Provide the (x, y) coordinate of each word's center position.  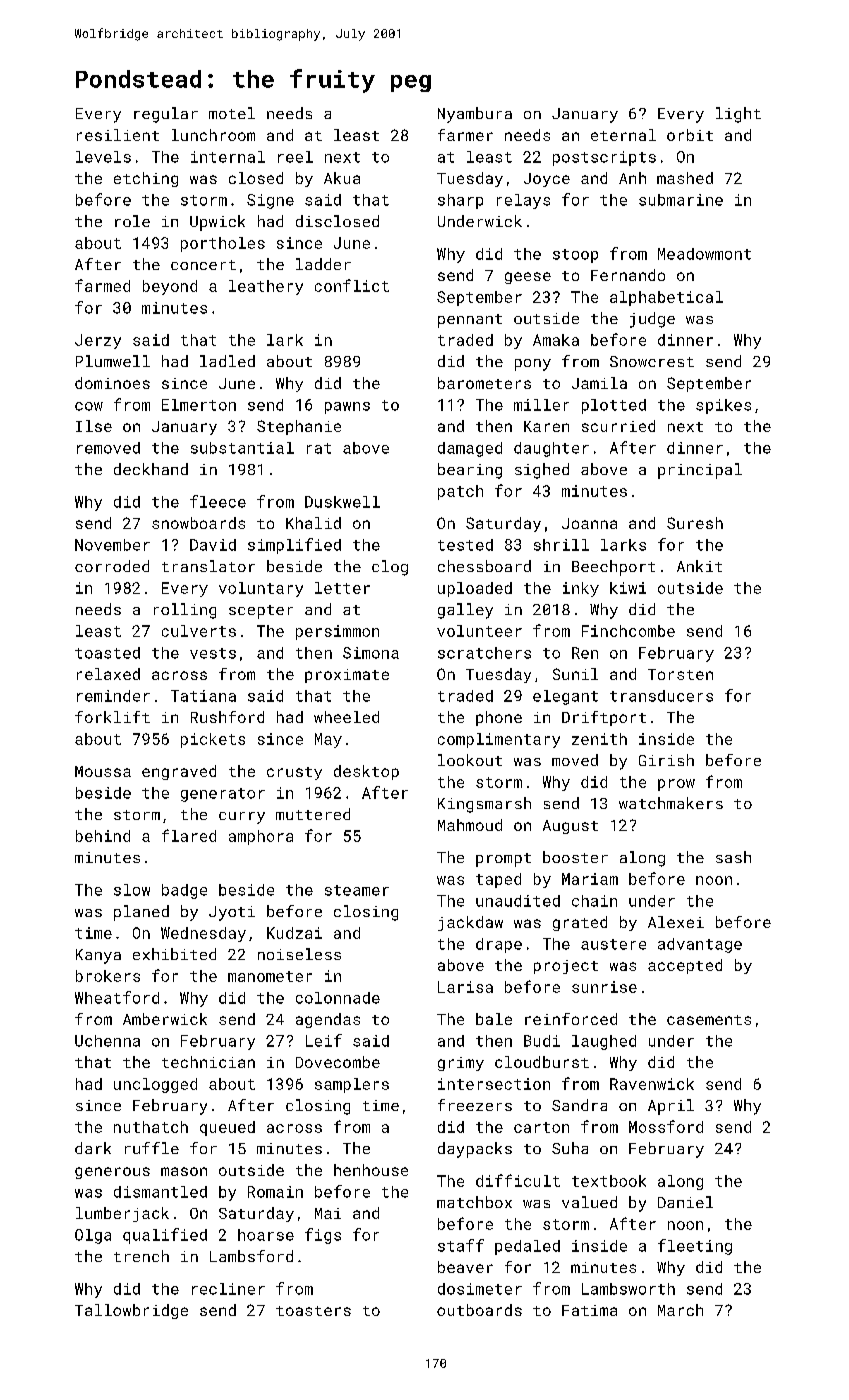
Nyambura (475, 115)
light (738, 115)
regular (166, 115)
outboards (479, 1310)
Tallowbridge (131, 1311)
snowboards (198, 523)
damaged (470, 449)
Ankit (699, 566)
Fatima (589, 1310)
